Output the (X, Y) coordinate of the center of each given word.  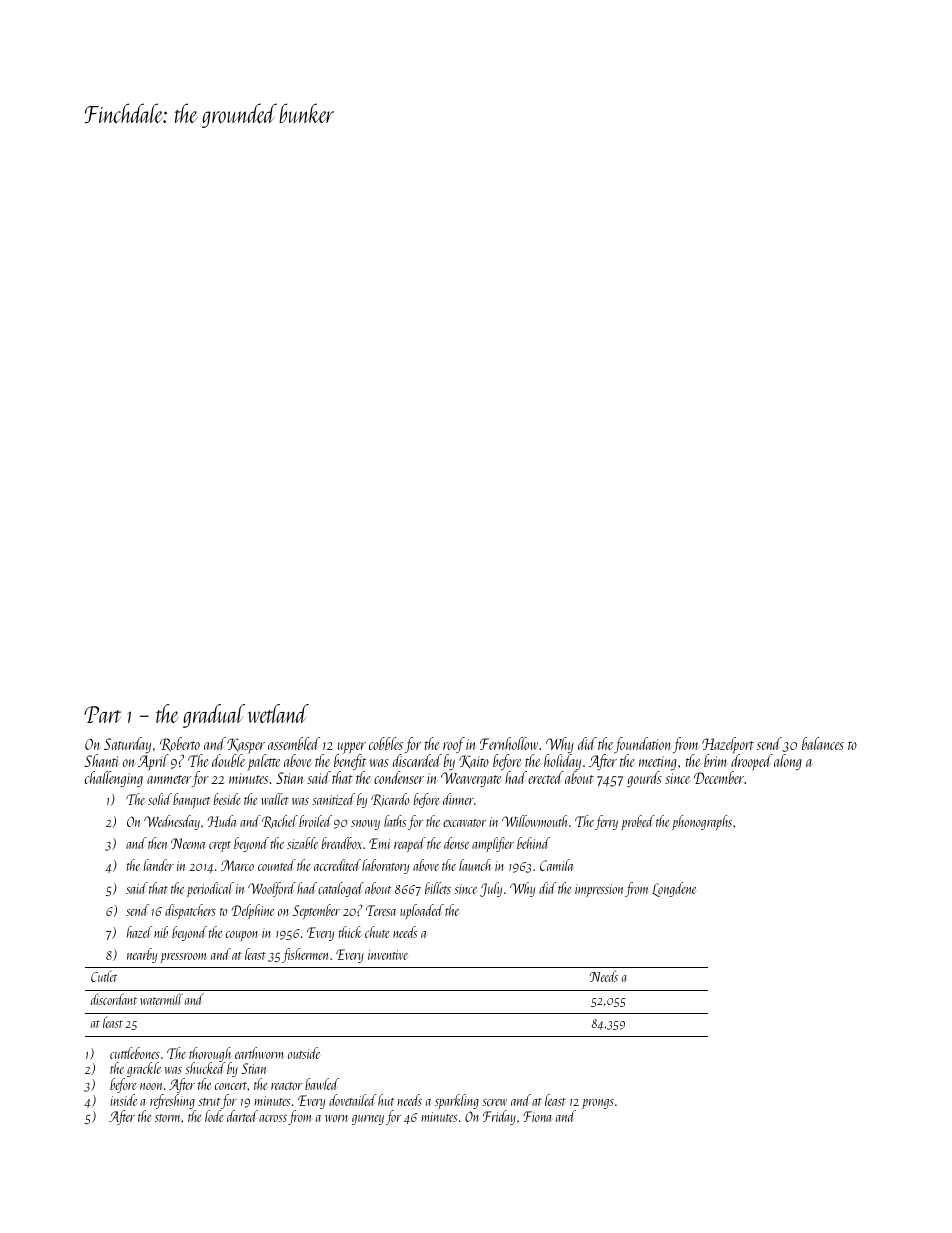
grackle (144, 1069)
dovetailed (353, 1100)
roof (454, 745)
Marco (237, 865)
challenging (114, 779)
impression (599, 890)
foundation (642, 745)
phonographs (702, 822)
